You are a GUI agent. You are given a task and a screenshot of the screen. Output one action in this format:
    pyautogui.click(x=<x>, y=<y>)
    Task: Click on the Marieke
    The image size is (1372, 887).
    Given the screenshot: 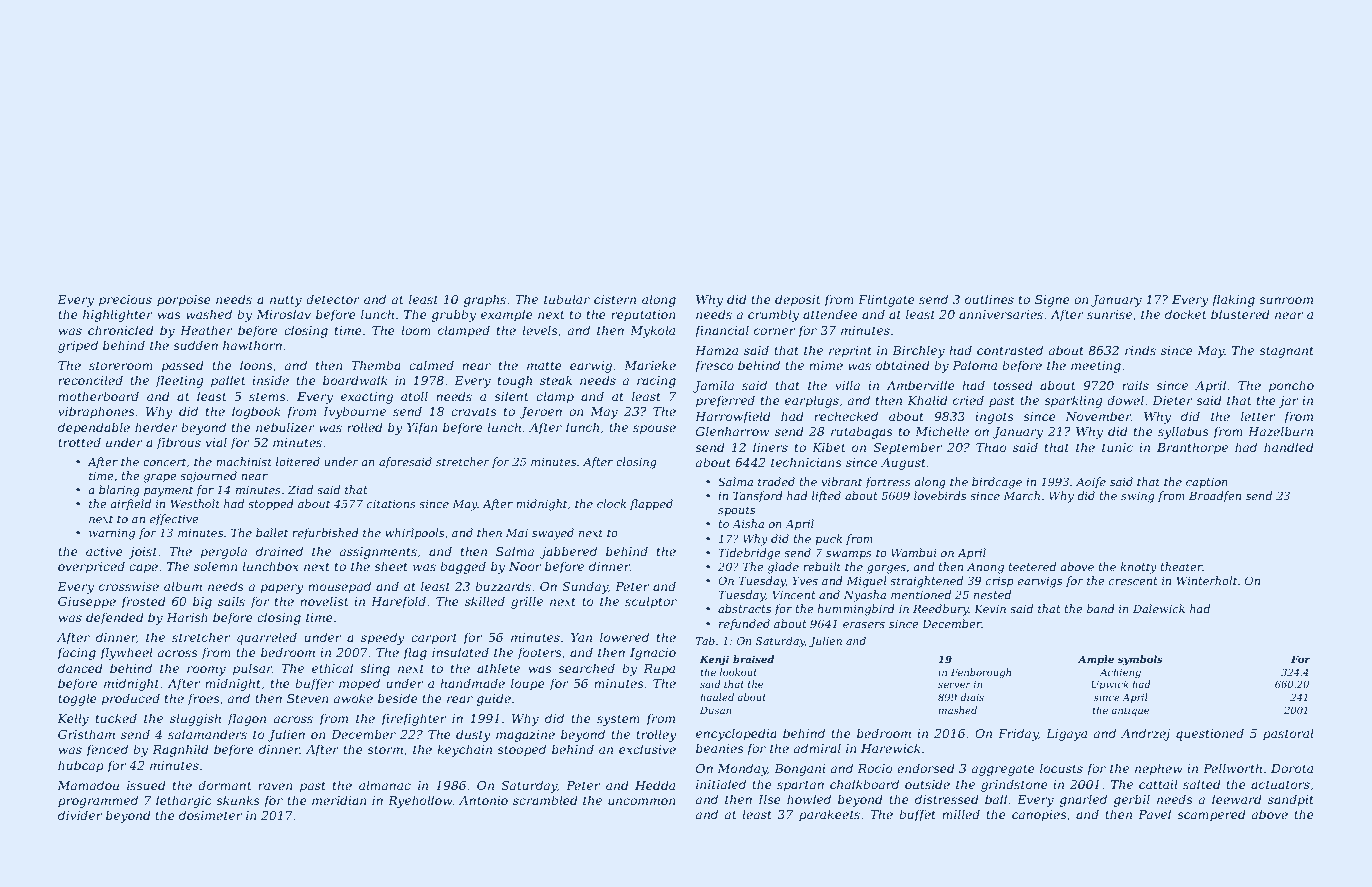 What is the action you would take?
    pyautogui.click(x=650, y=365)
